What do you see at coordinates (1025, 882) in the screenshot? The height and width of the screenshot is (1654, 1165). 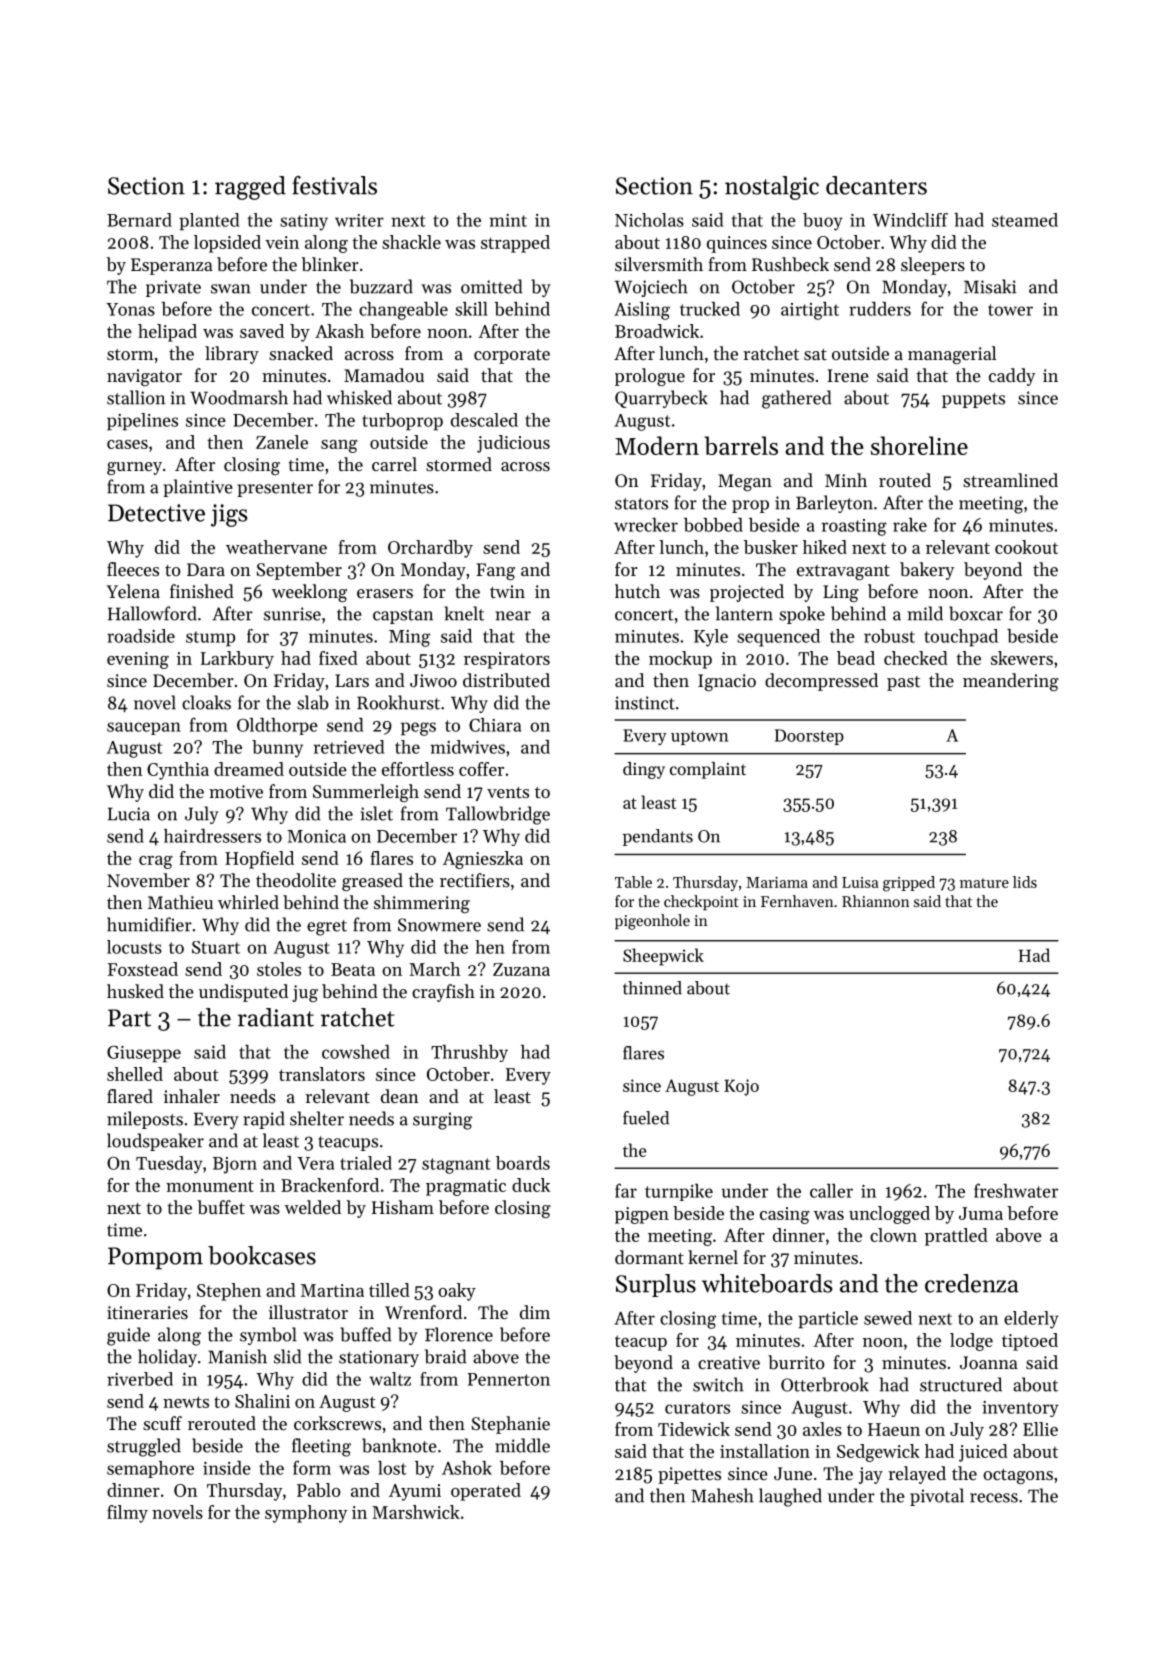 I see `lids` at bounding box center [1025, 882].
